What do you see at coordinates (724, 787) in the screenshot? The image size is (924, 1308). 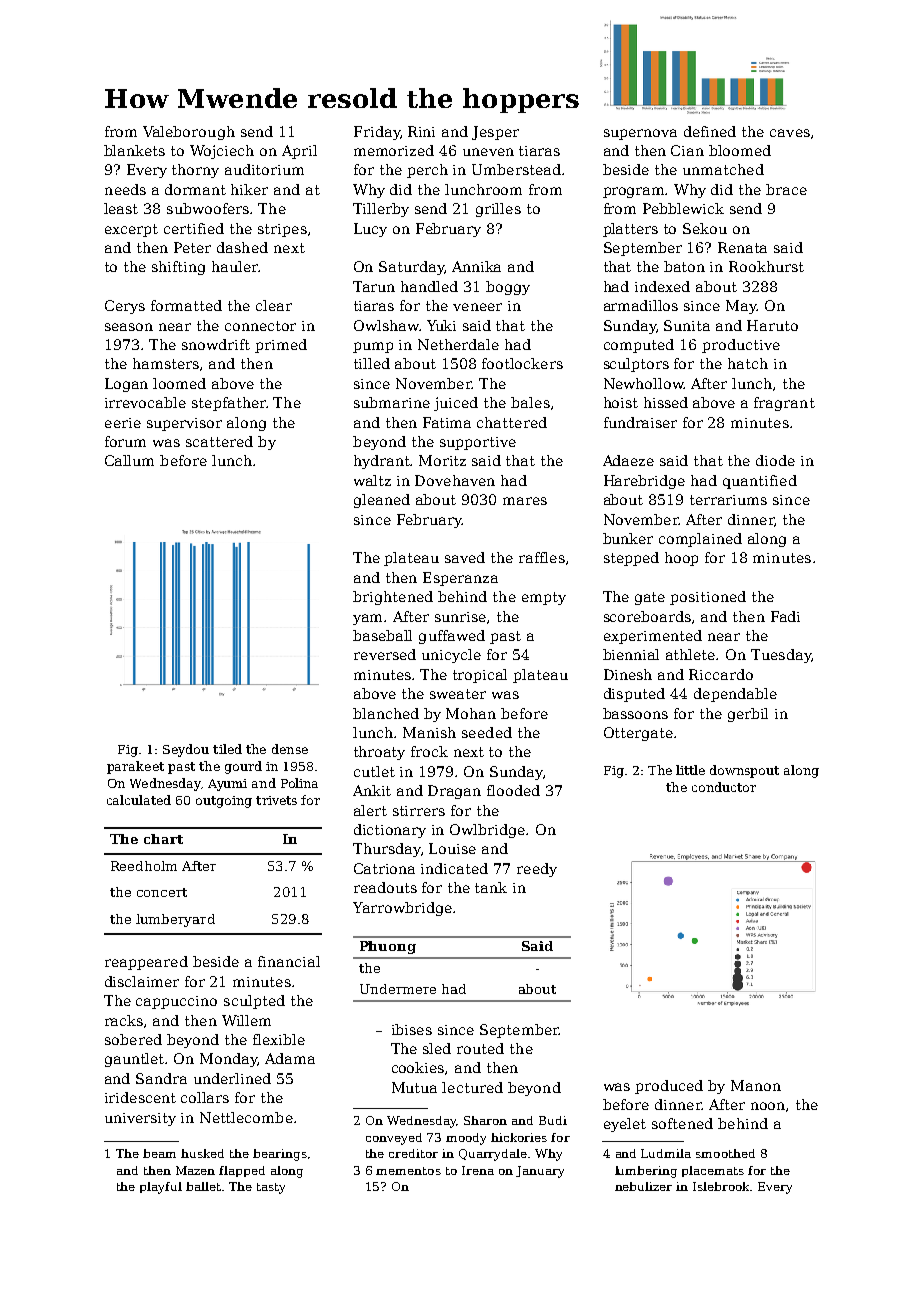 I see `conductor` at bounding box center [724, 787].
